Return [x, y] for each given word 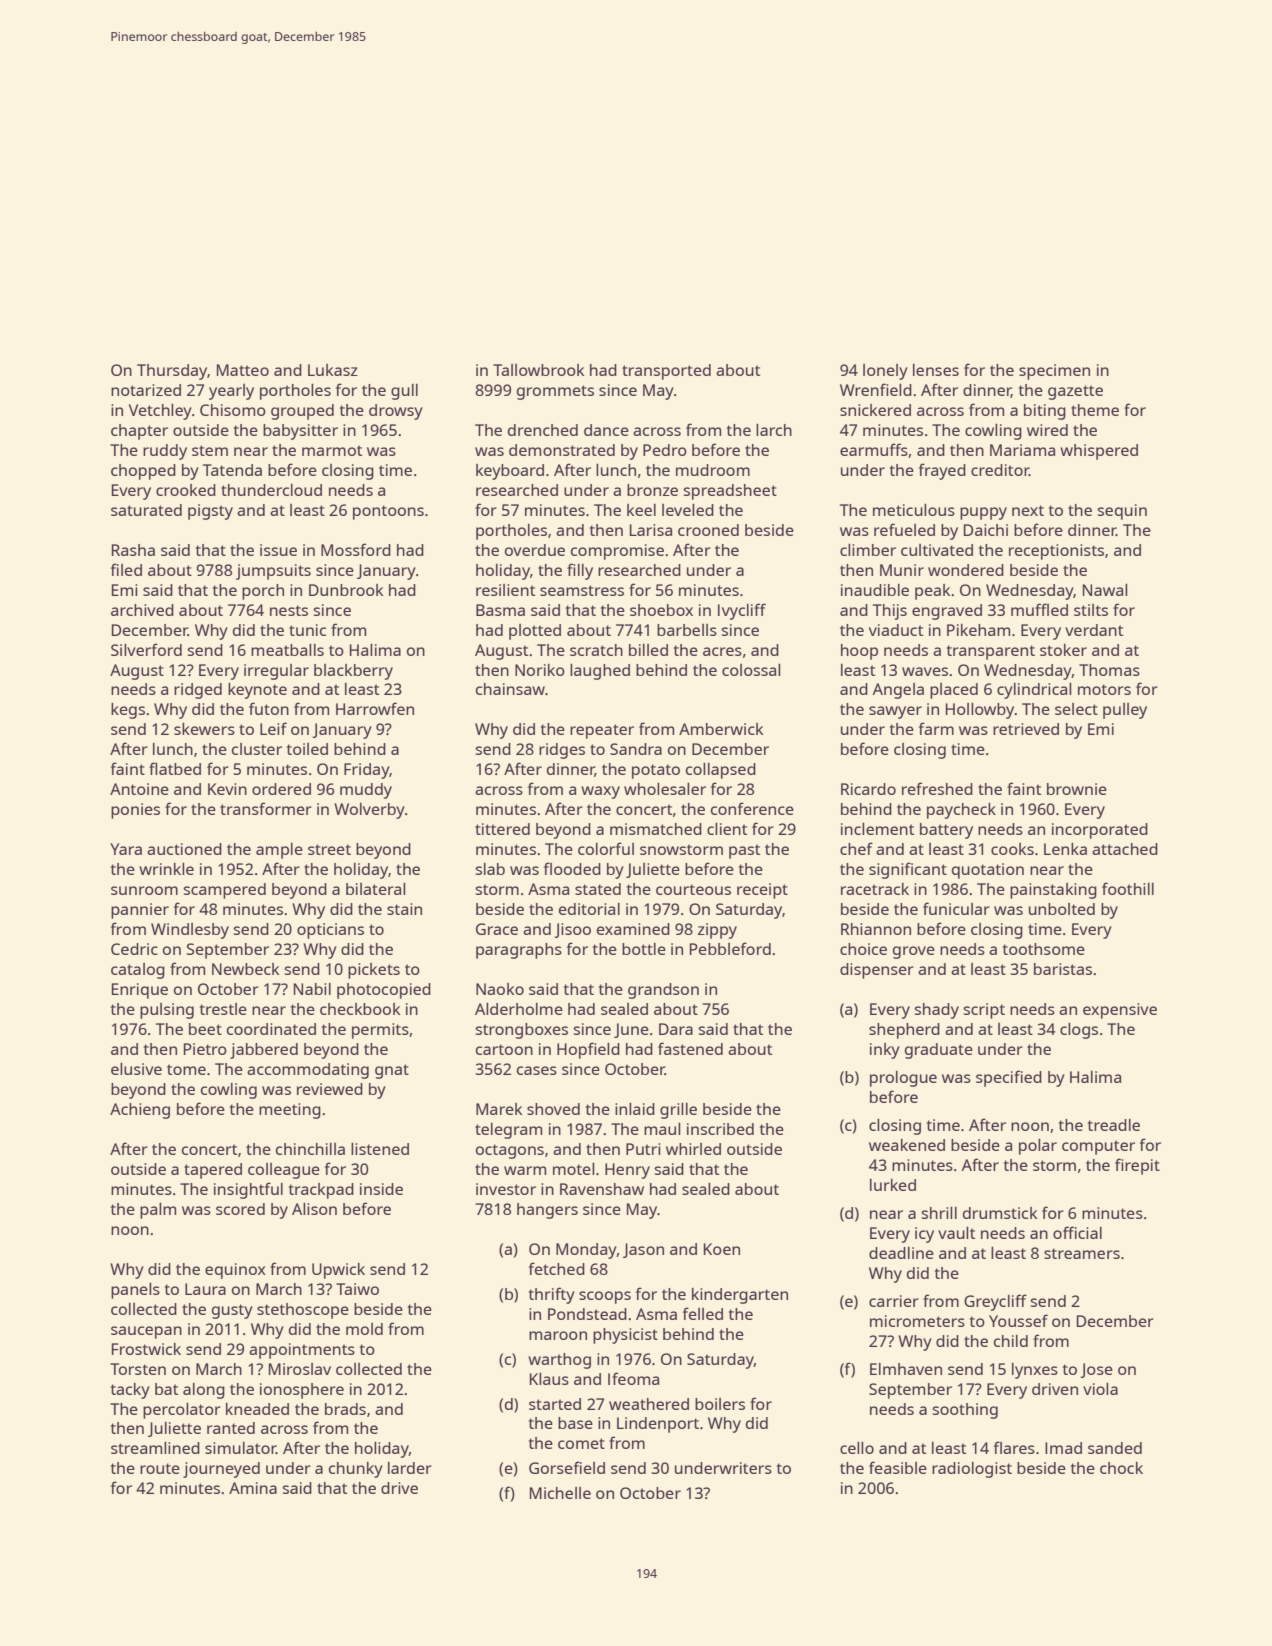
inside [381, 1189]
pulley [1125, 711]
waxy [600, 792]
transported [666, 372]
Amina [253, 1488]
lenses [936, 370]
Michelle [560, 1493]
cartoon [504, 1049]
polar [1038, 1147]
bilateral [375, 889]
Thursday [172, 372]
